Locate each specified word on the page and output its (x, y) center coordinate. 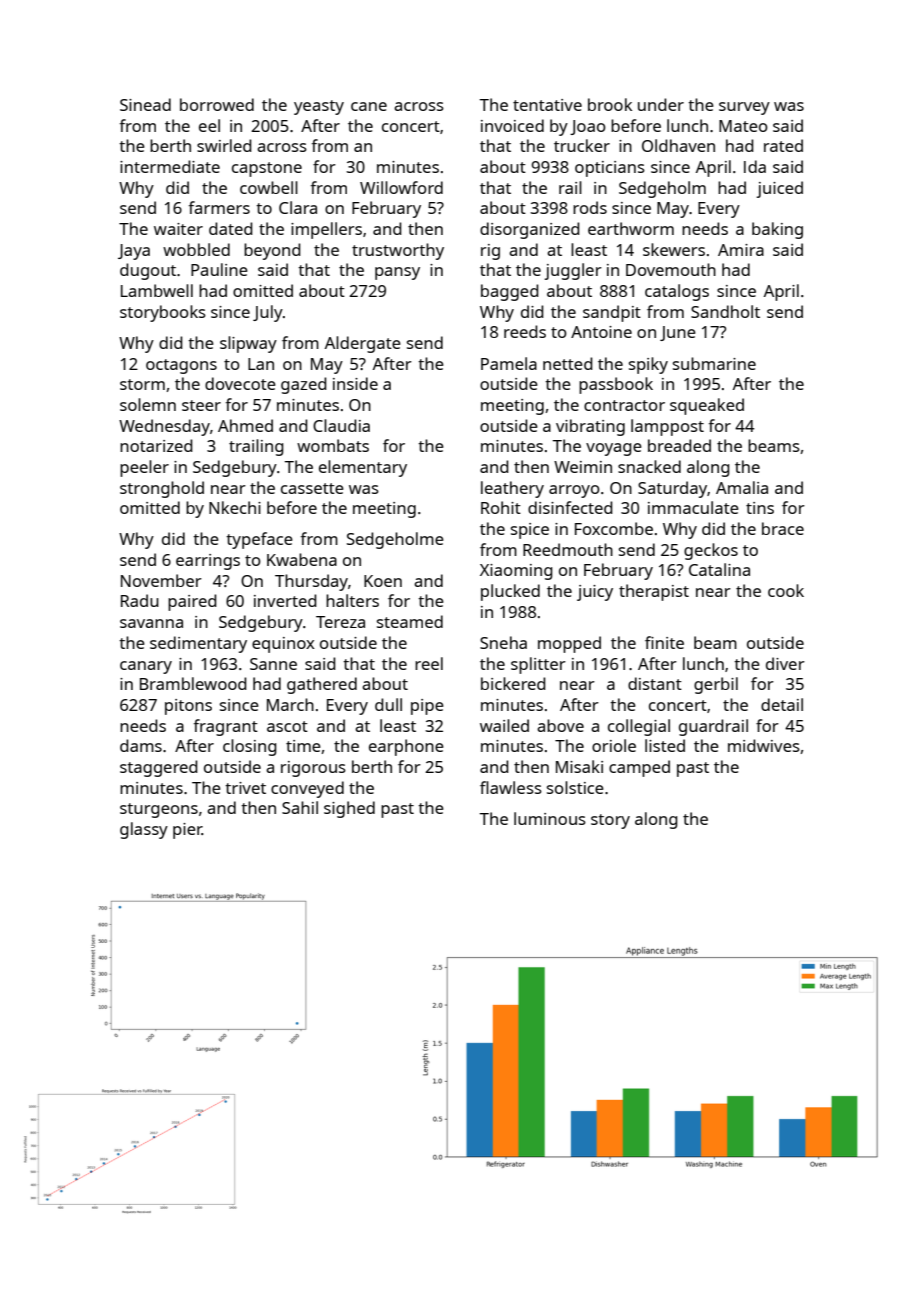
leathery (512, 489)
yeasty (319, 107)
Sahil (300, 807)
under (661, 104)
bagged (510, 292)
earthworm (631, 228)
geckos (711, 551)
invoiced (512, 125)
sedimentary (198, 644)
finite (664, 642)
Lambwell (157, 290)
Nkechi (235, 507)
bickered (513, 683)
